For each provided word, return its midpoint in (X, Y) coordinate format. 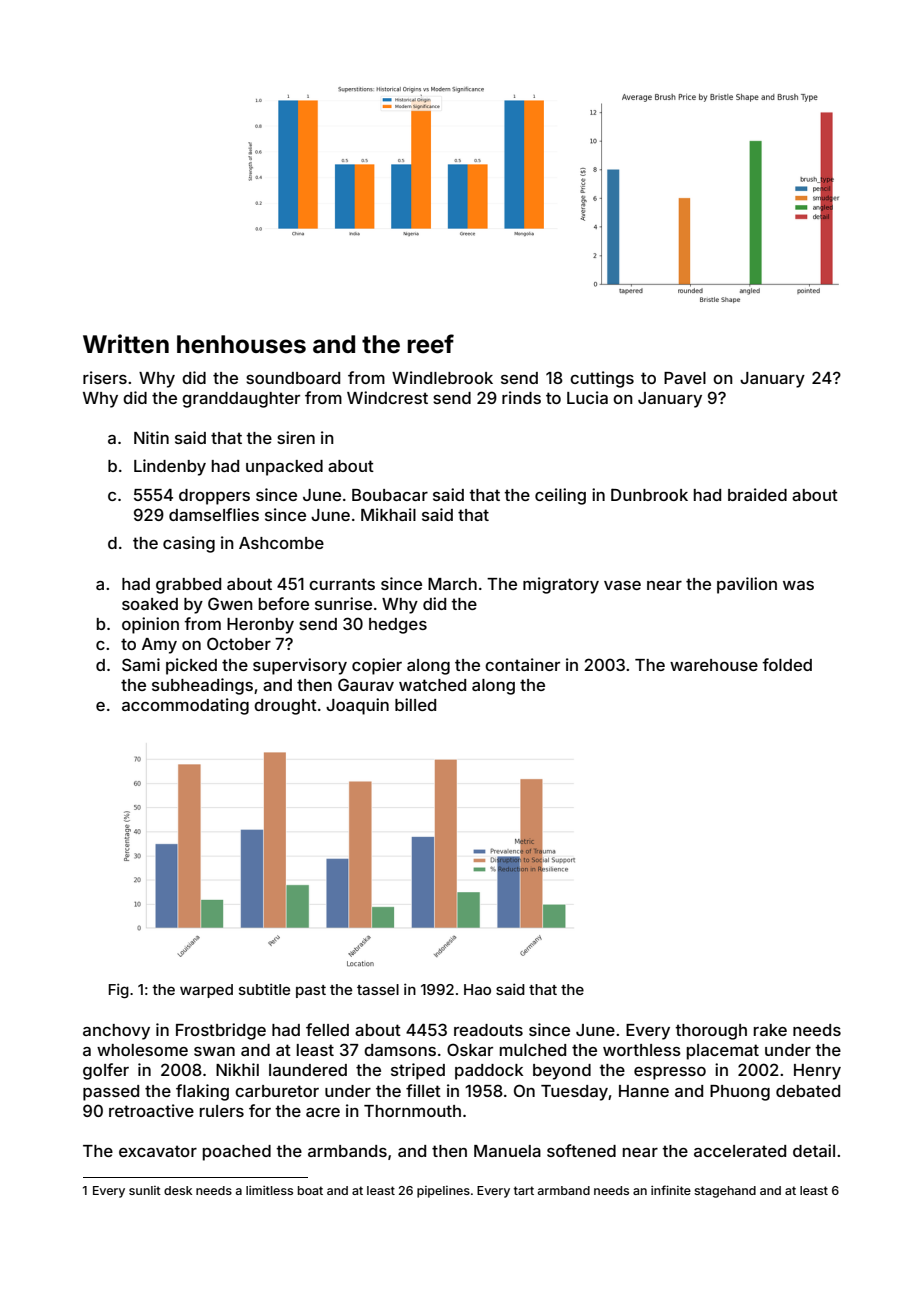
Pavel (685, 378)
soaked (150, 604)
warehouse (714, 665)
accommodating (185, 706)
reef (430, 344)
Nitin (151, 437)
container (522, 664)
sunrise (343, 603)
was (798, 585)
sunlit (145, 1190)
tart (524, 1190)
